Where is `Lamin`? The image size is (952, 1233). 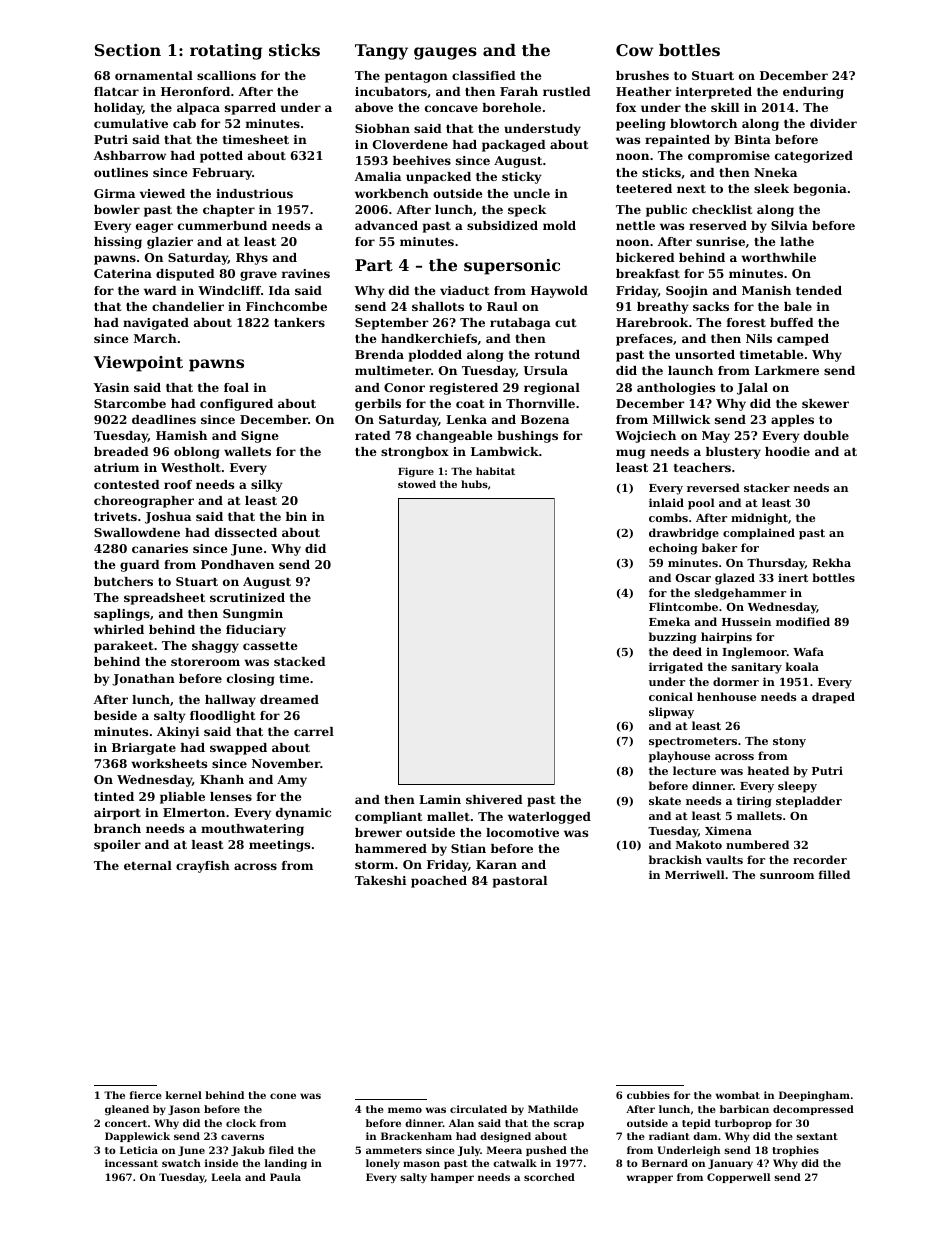 Lamin is located at coordinates (440, 799).
